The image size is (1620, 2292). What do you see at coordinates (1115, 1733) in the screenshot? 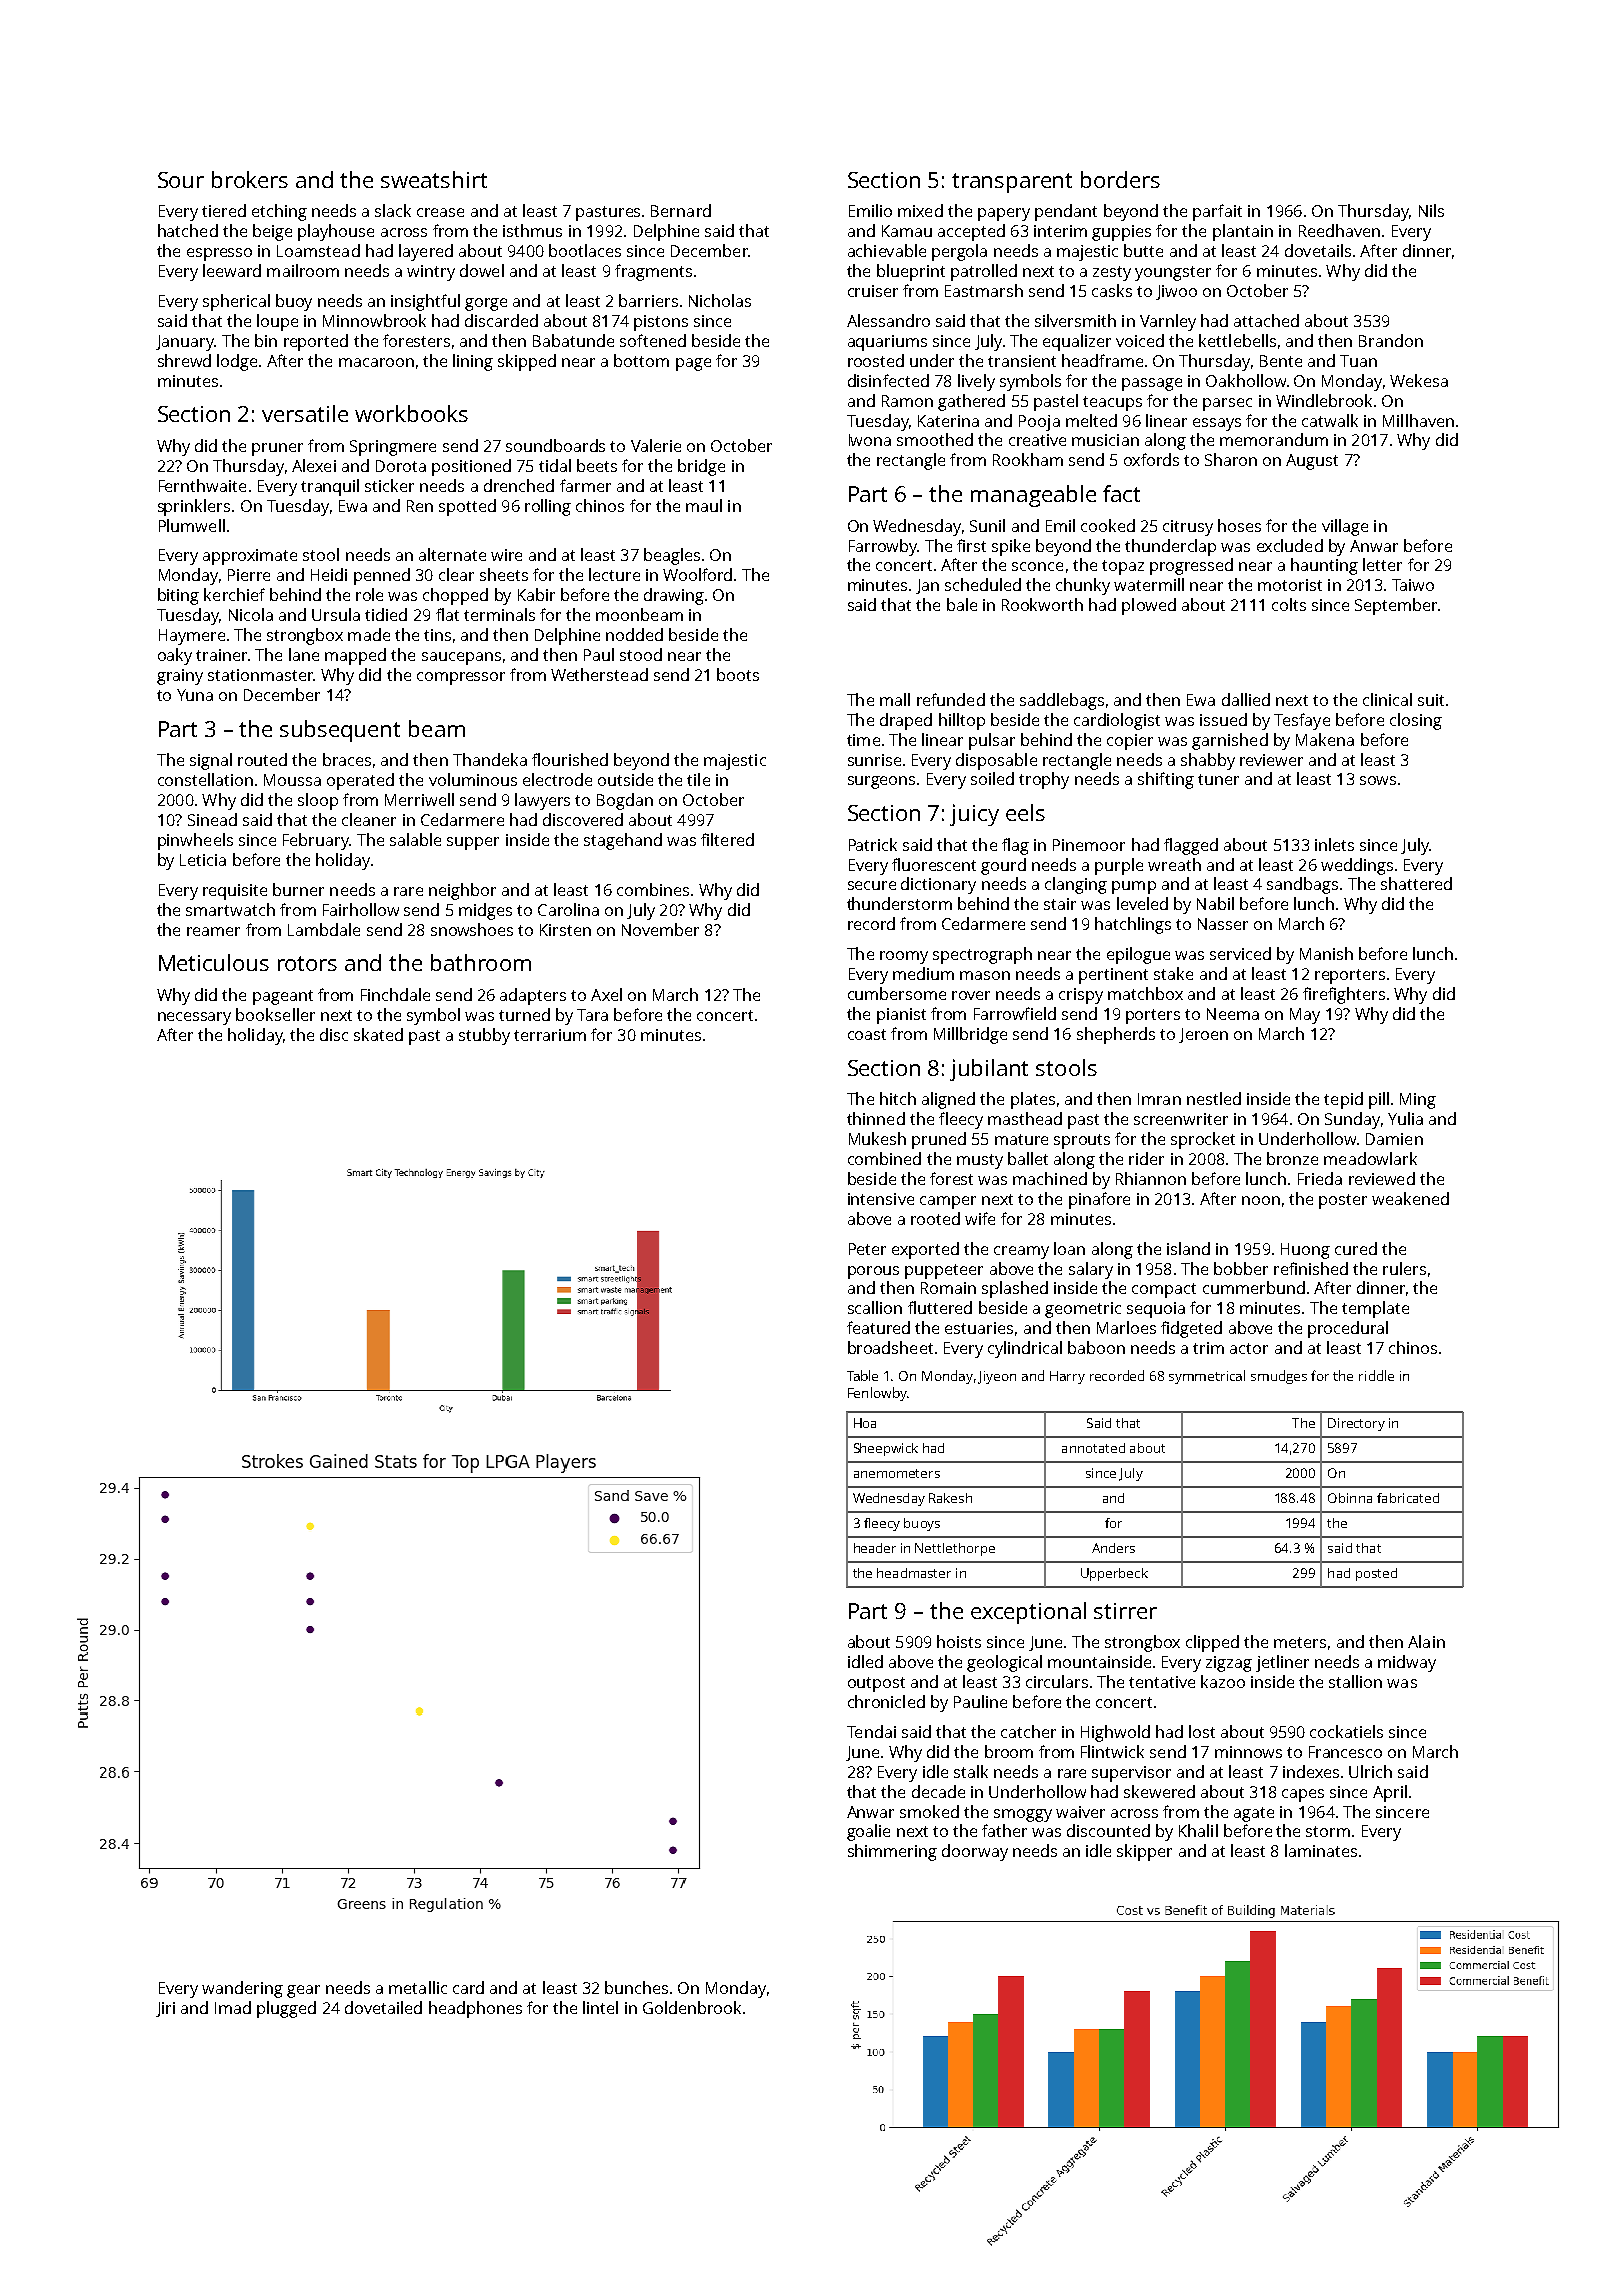
I see `Highwold` at bounding box center [1115, 1733].
